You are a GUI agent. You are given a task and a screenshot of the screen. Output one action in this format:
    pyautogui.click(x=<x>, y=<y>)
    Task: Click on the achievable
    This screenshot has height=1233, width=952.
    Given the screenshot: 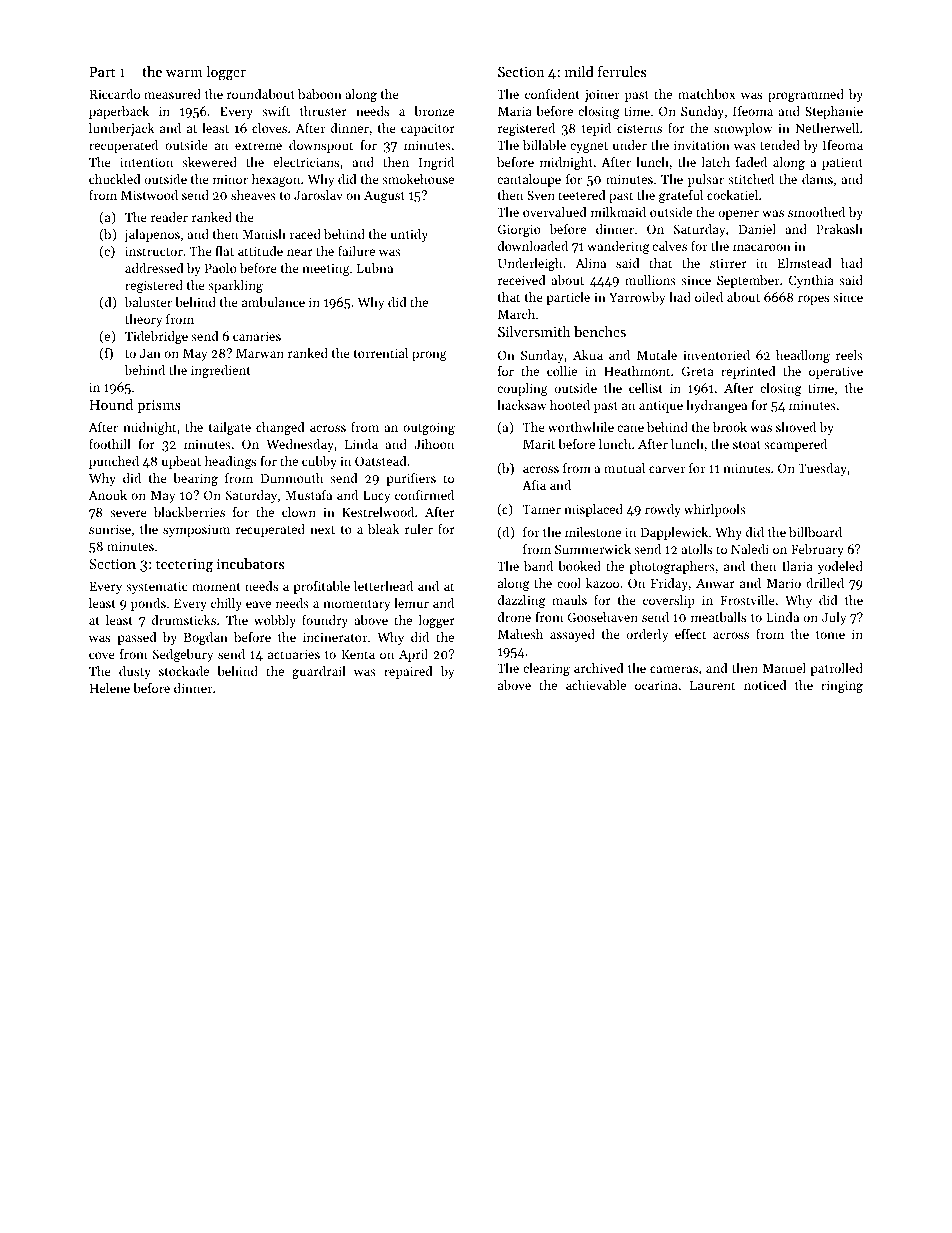 What is the action you would take?
    pyautogui.click(x=596, y=685)
